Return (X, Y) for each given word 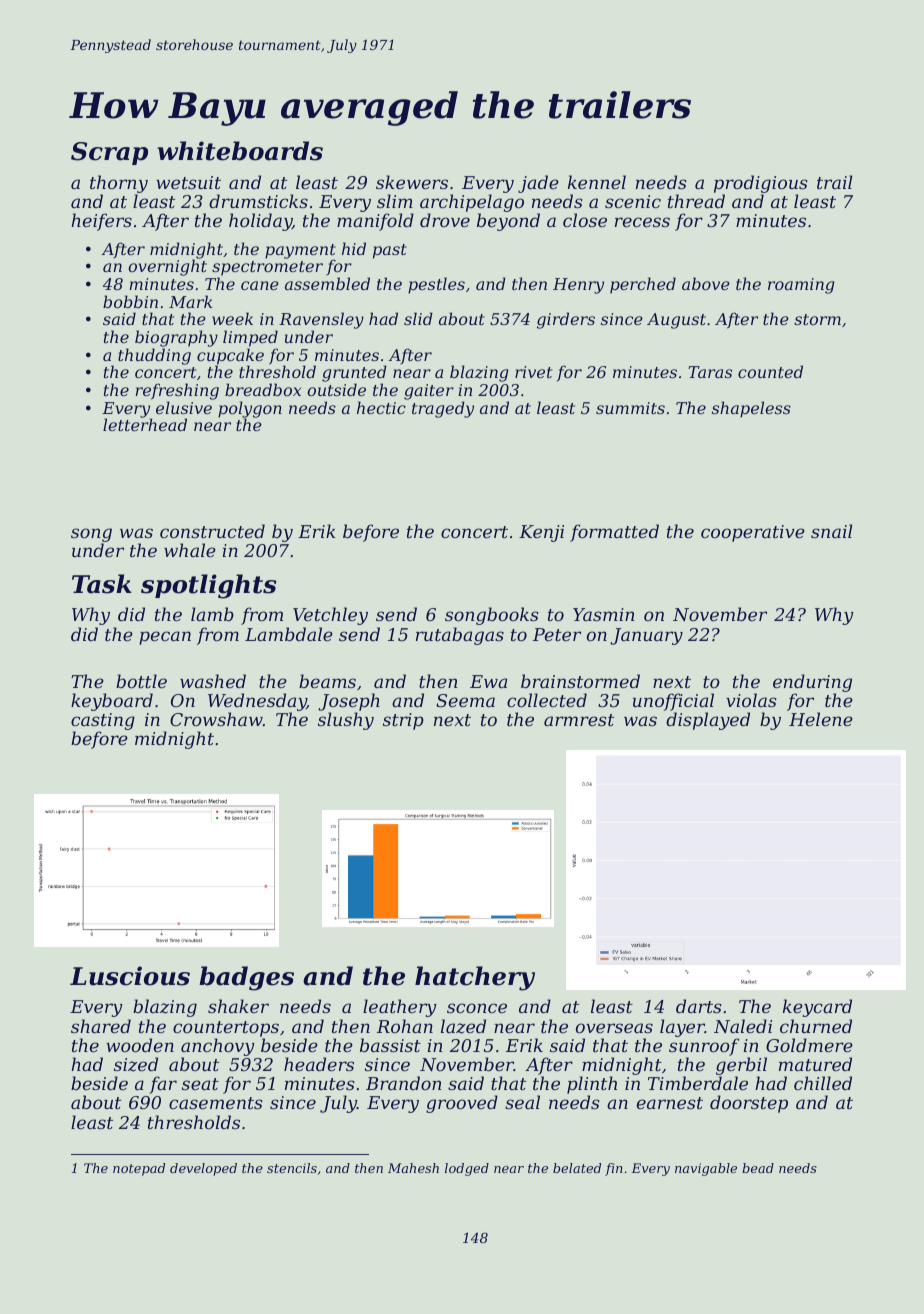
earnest (670, 1103)
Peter (557, 634)
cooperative (753, 533)
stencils (292, 1168)
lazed (463, 1026)
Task (102, 584)
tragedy (443, 409)
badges (246, 978)
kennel (597, 182)
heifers (101, 222)
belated (577, 1168)
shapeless (751, 409)
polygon (250, 410)
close (585, 220)
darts (699, 1006)
